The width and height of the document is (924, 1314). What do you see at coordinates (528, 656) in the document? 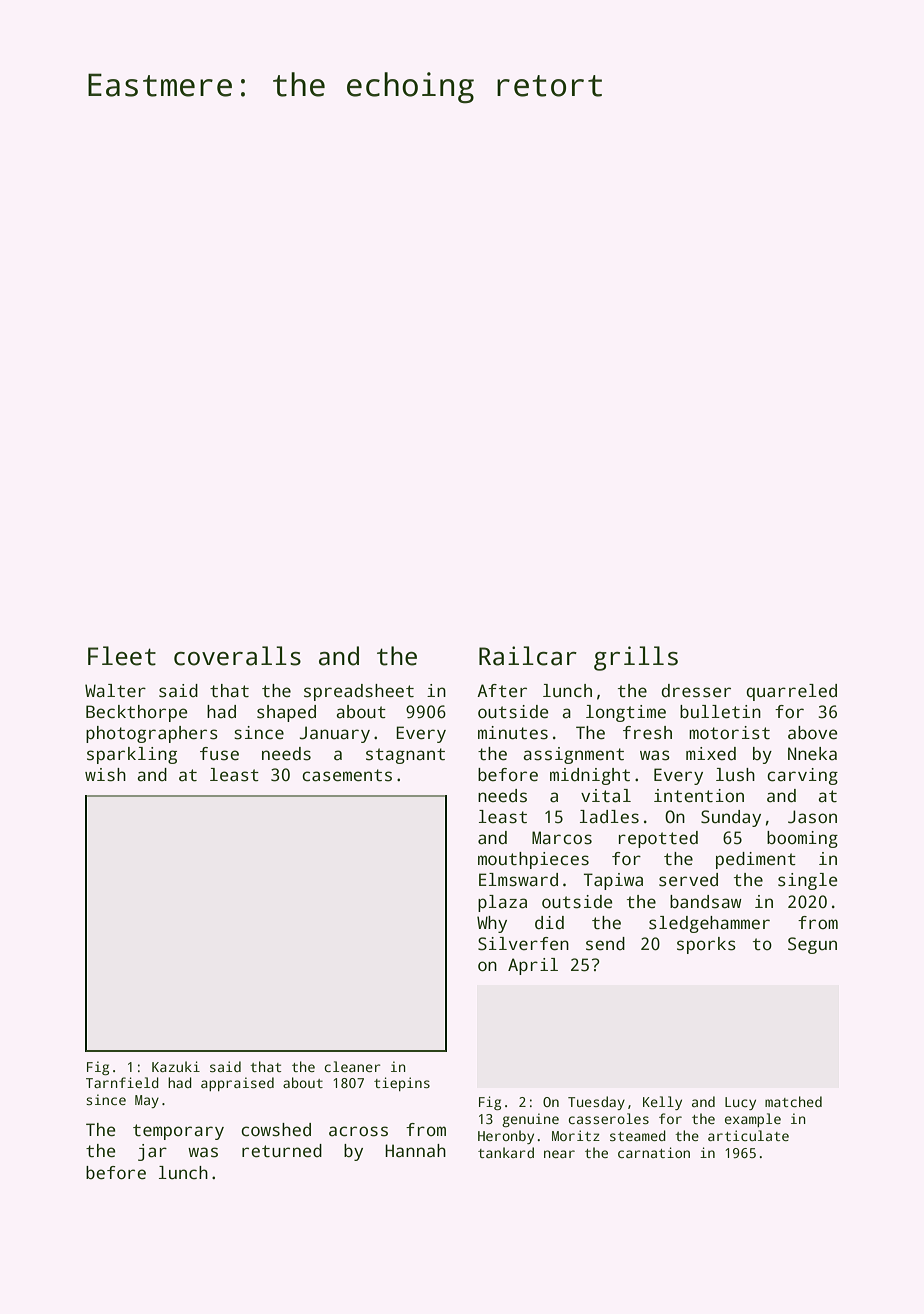
I see `Railcar` at bounding box center [528, 656].
